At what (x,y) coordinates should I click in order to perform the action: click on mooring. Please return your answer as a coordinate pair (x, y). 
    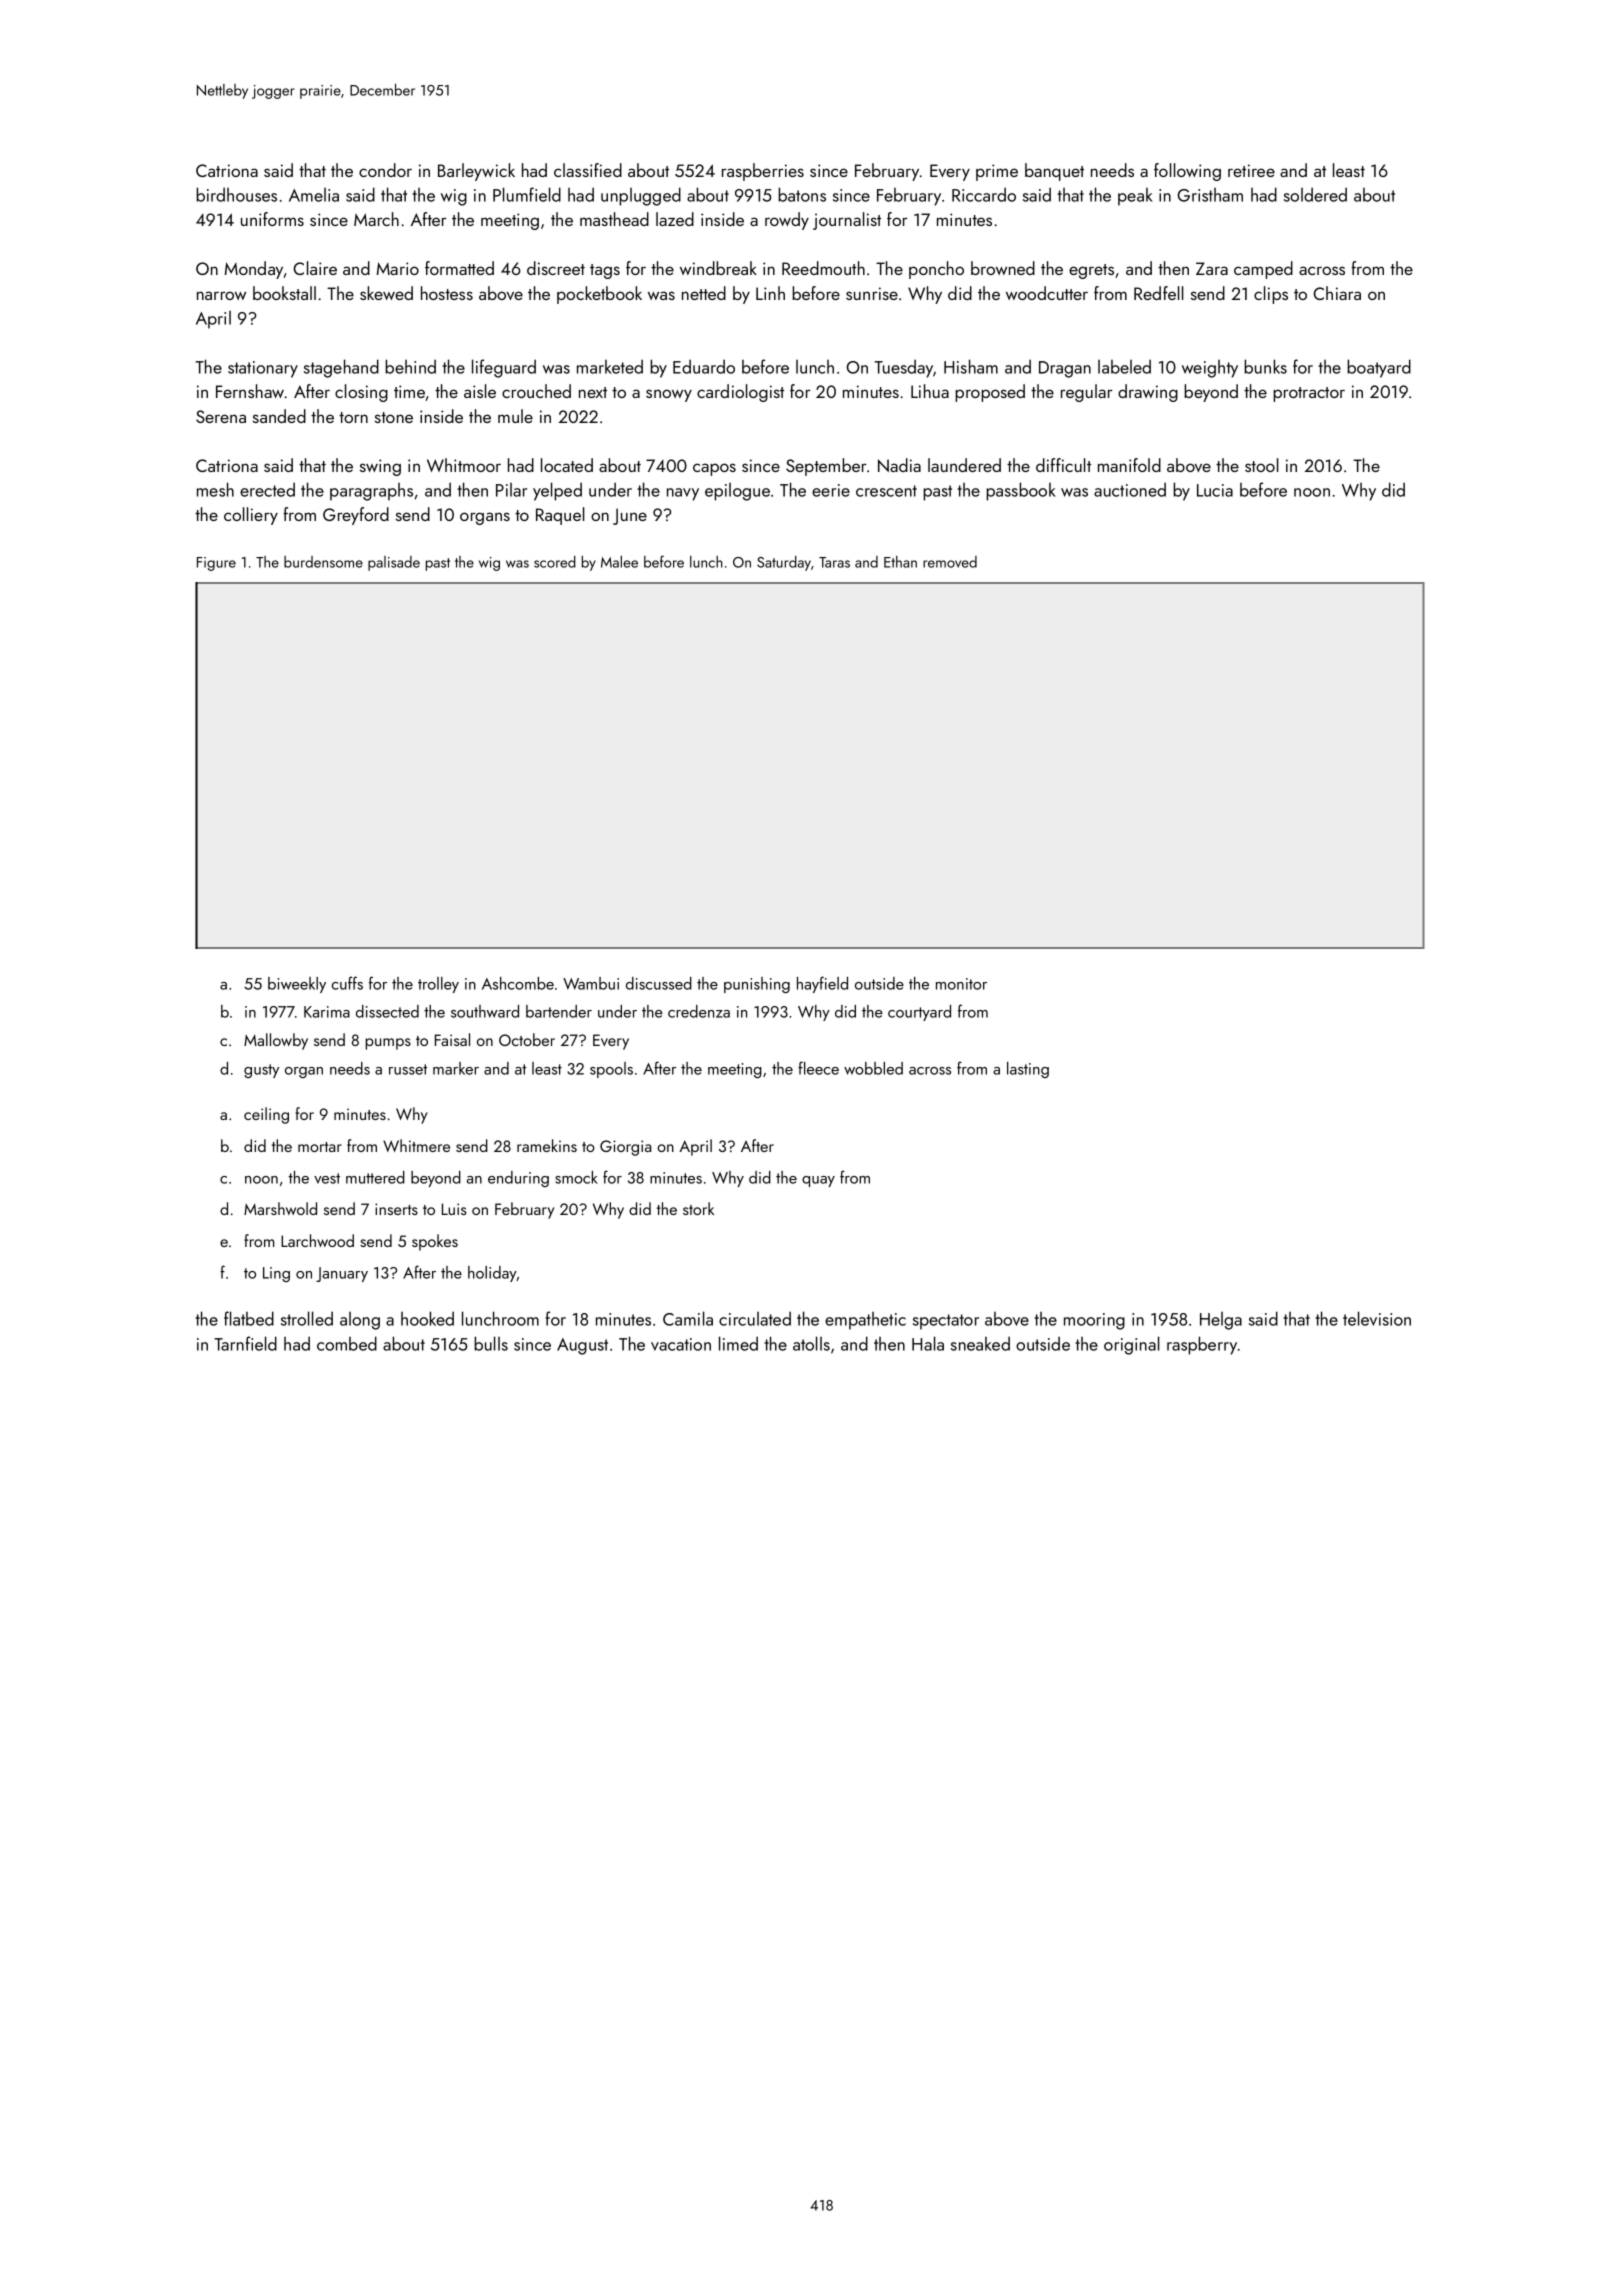
    Looking at the image, I should click on (1094, 1321).
